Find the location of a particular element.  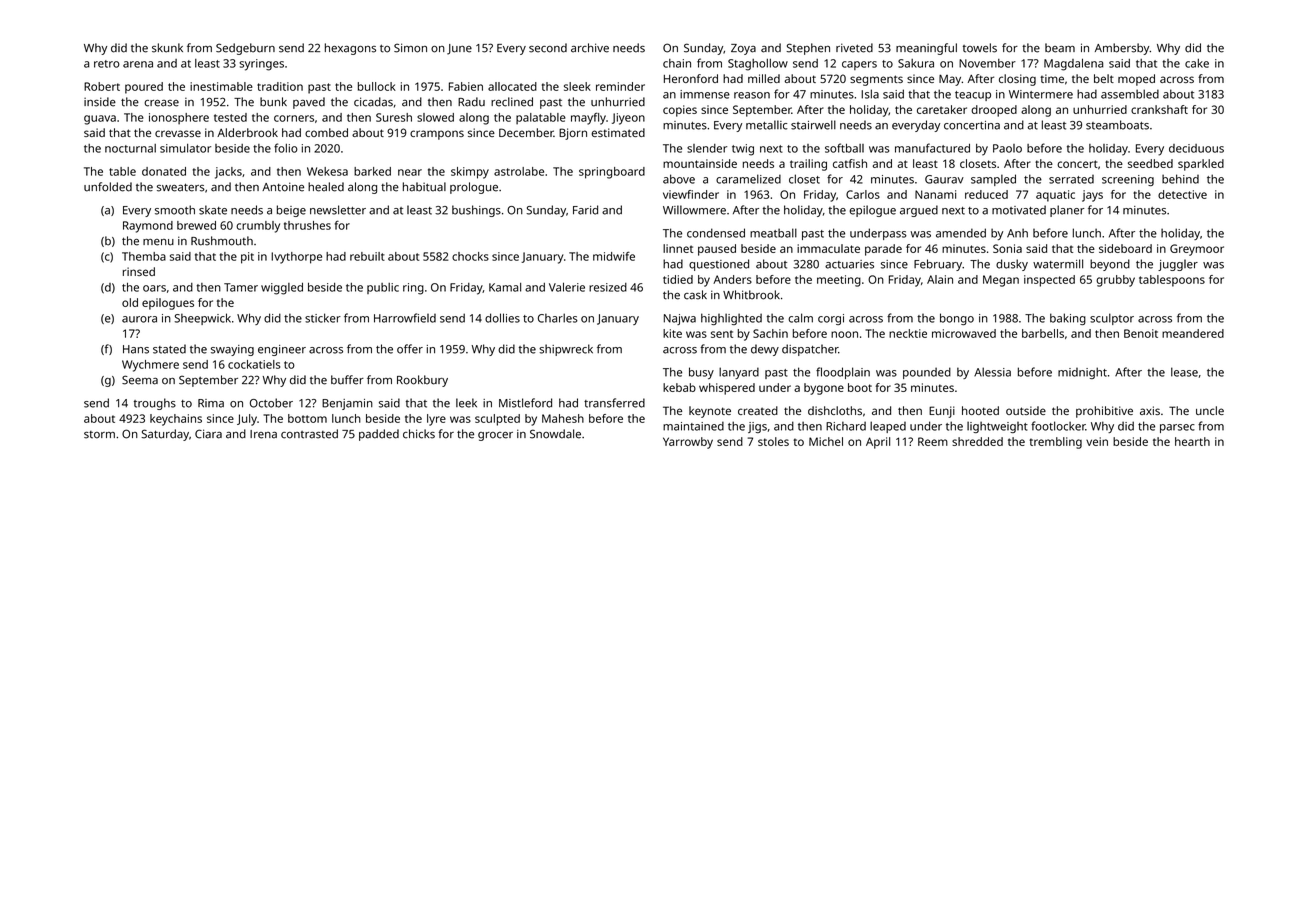

juggler is located at coordinates (1178, 265).
